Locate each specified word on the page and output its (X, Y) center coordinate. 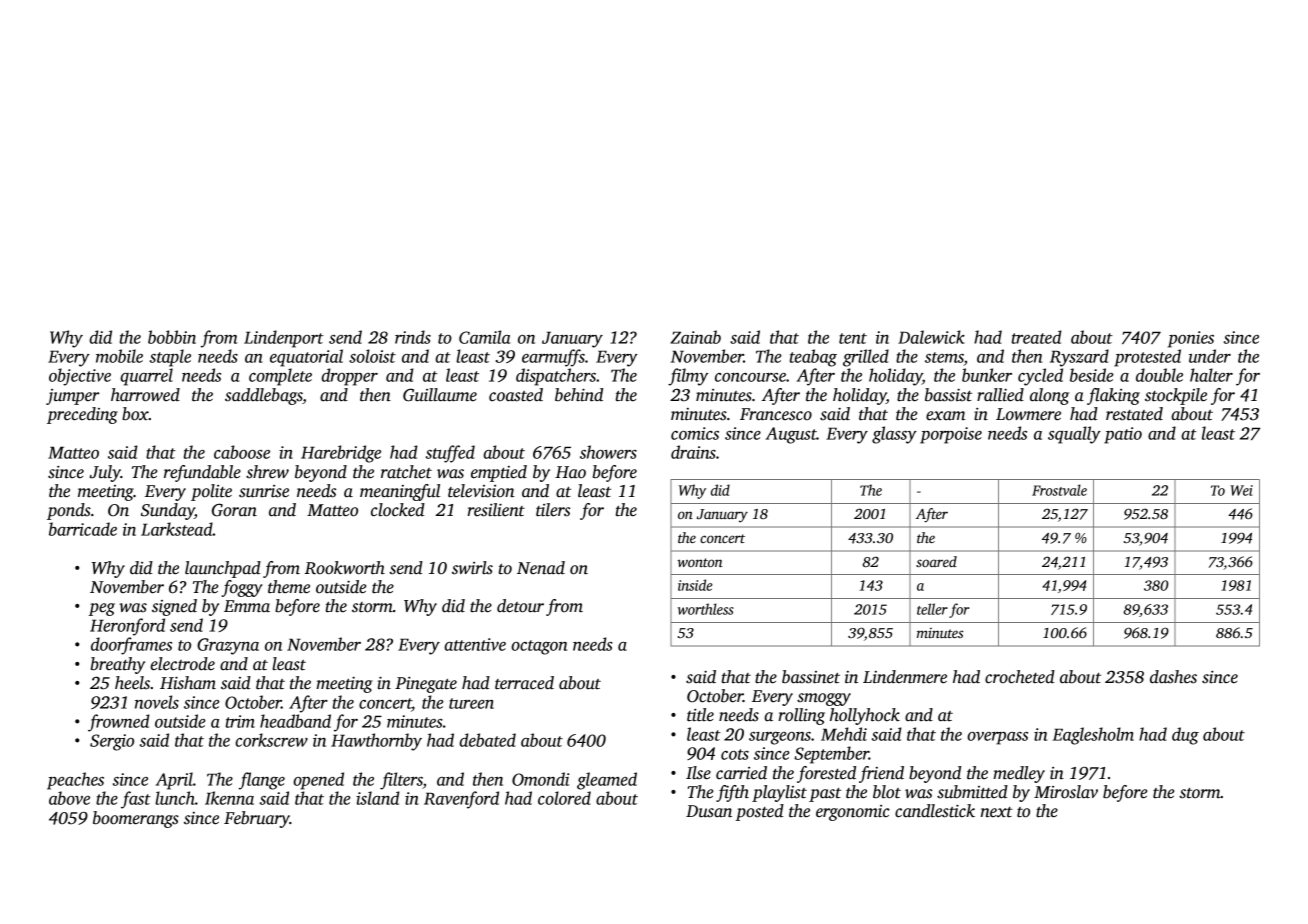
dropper (349, 377)
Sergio (112, 742)
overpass (997, 738)
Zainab (696, 337)
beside (1092, 375)
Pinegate (426, 685)
